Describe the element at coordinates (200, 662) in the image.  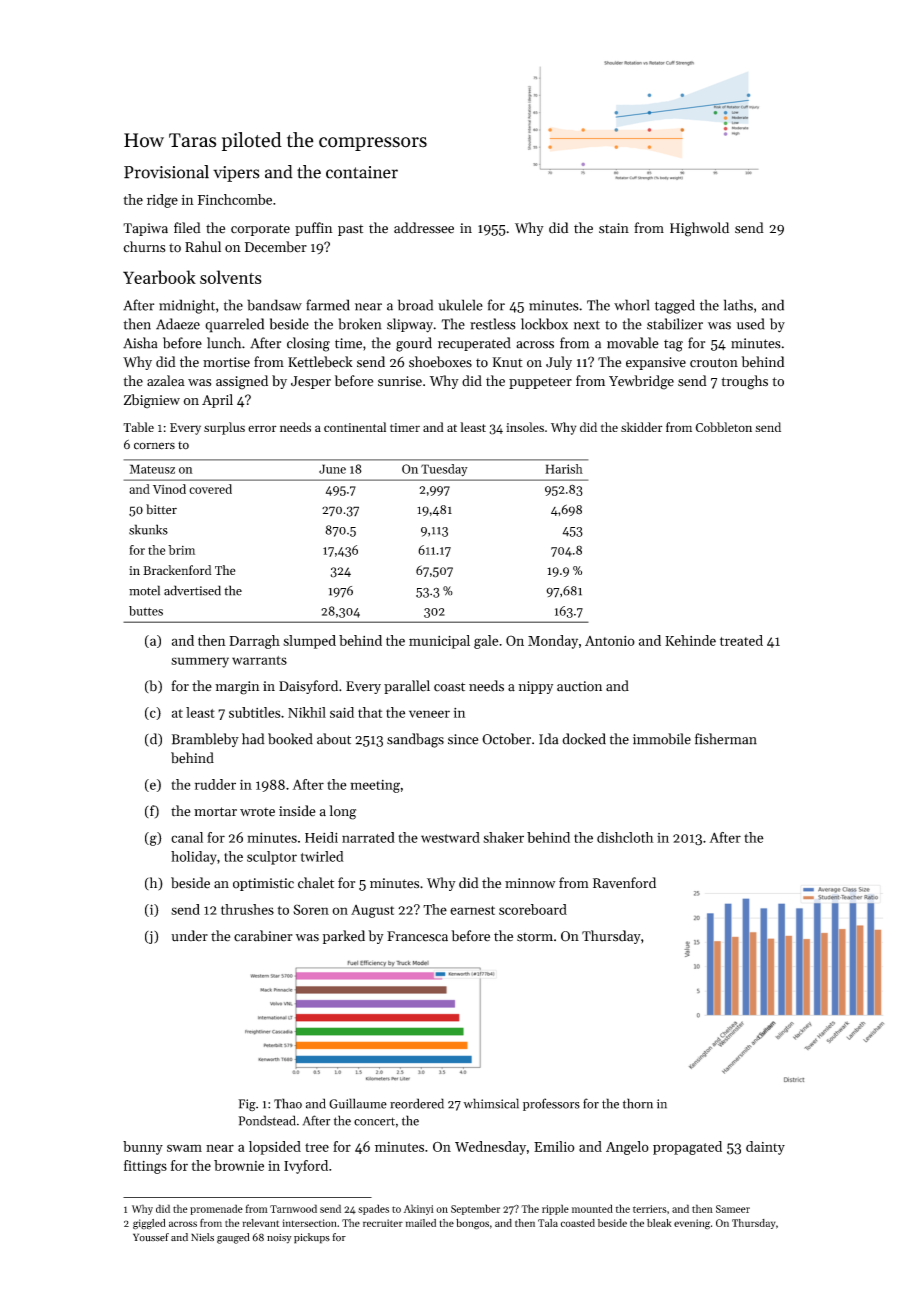
I see `summery` at that location.
